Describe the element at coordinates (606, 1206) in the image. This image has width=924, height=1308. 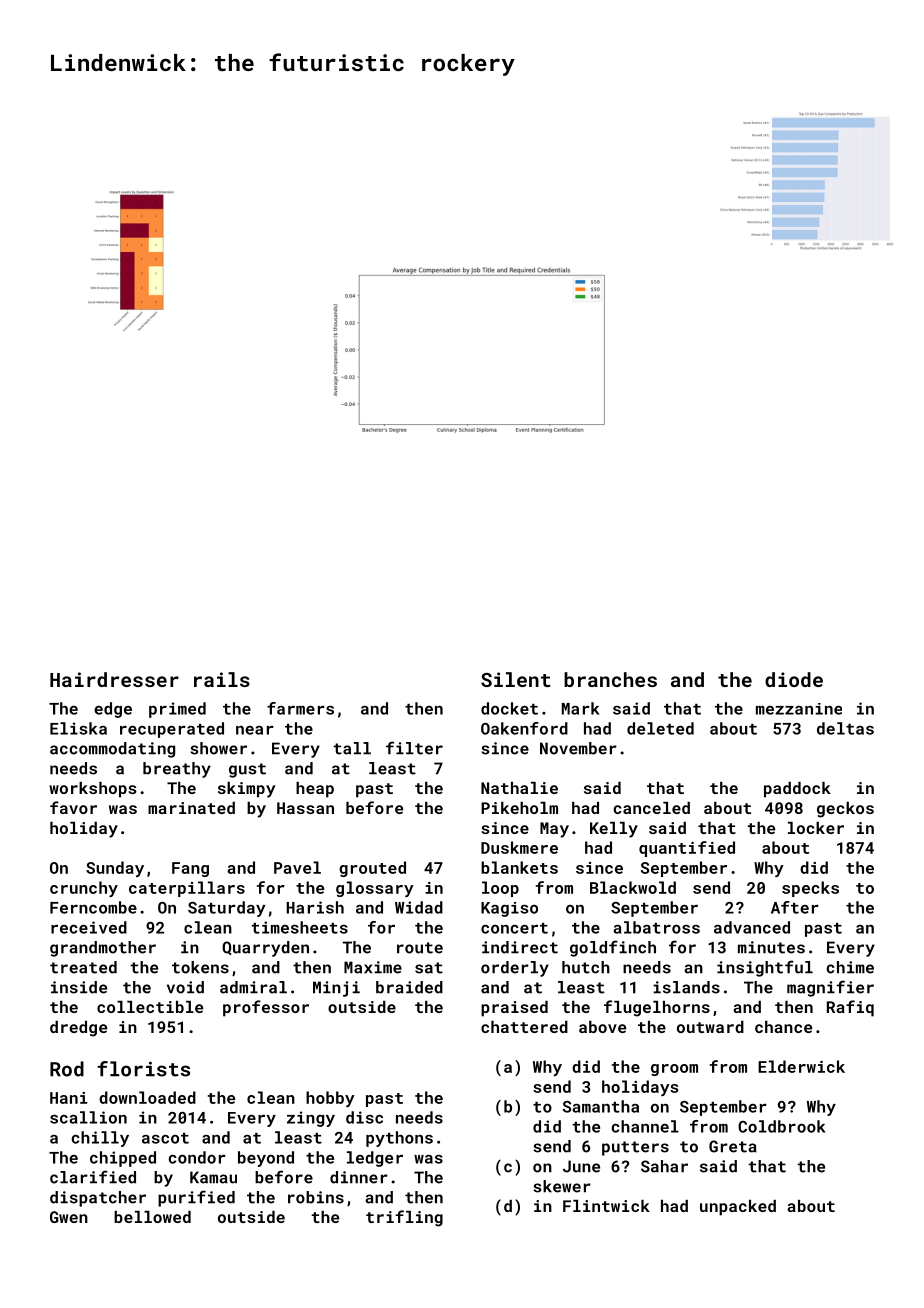
I see `Flintwick` at that location.
